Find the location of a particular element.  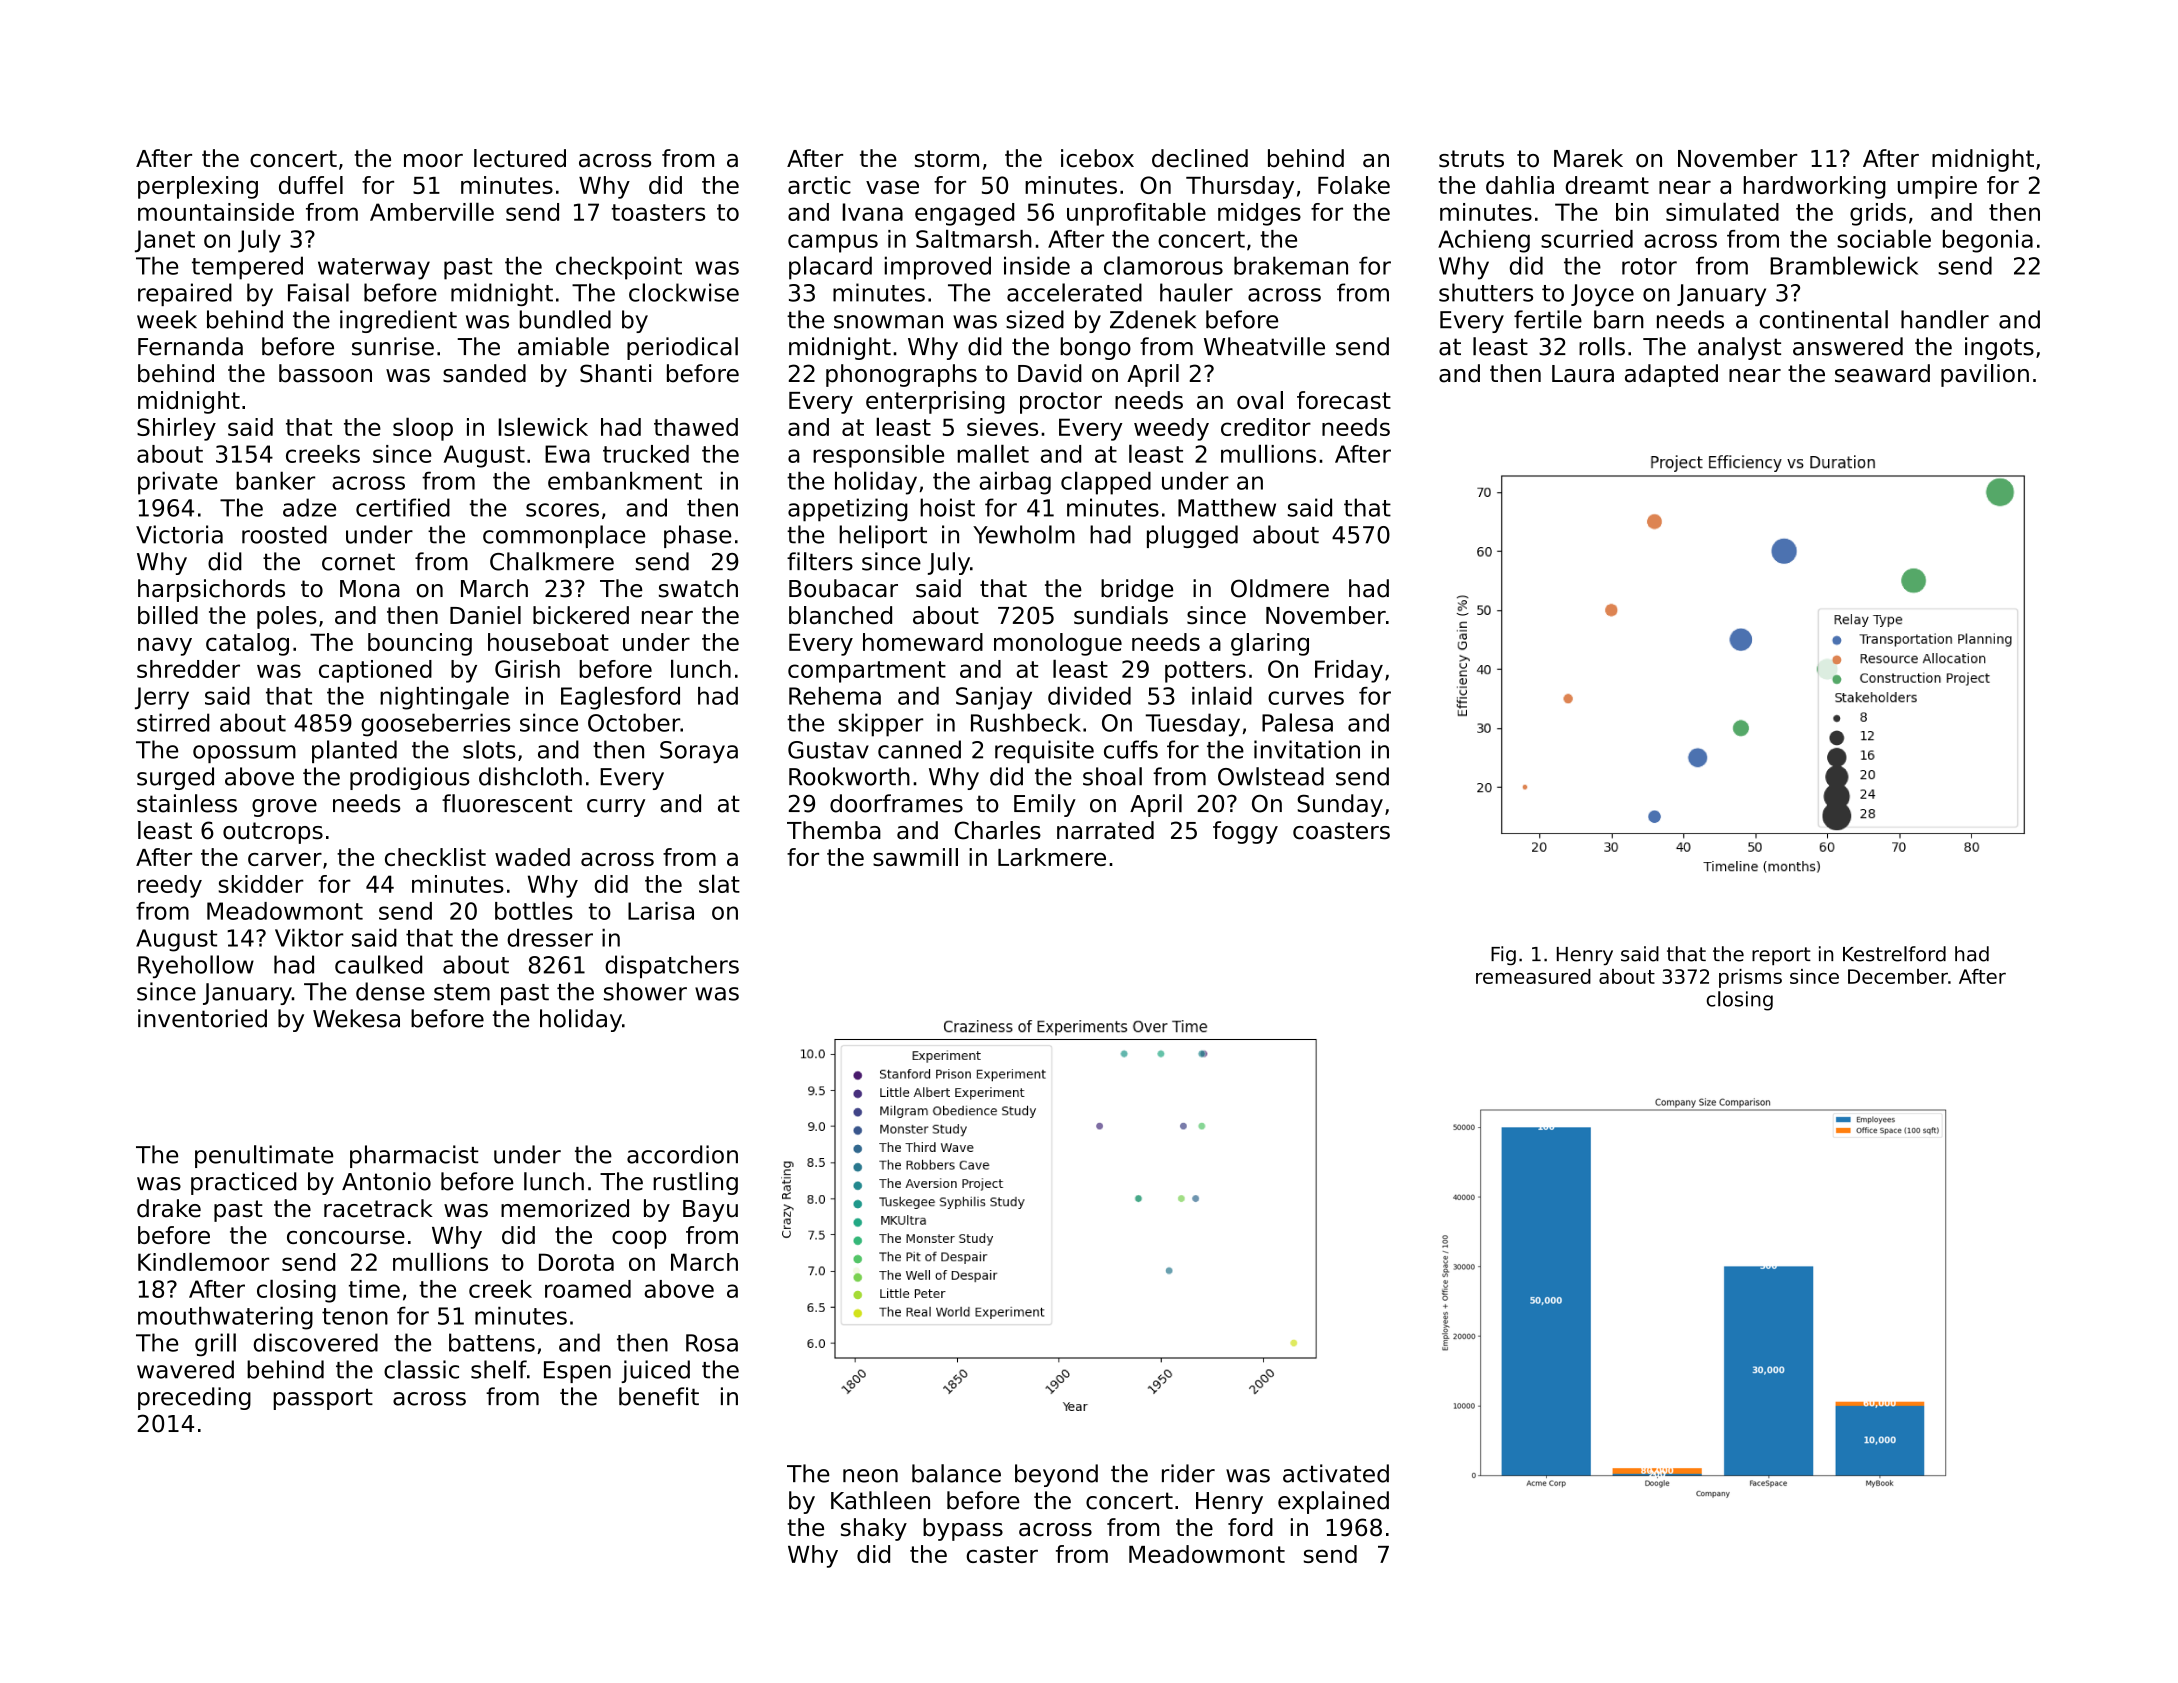

Bayu is located at coordinates (710, 1211).
